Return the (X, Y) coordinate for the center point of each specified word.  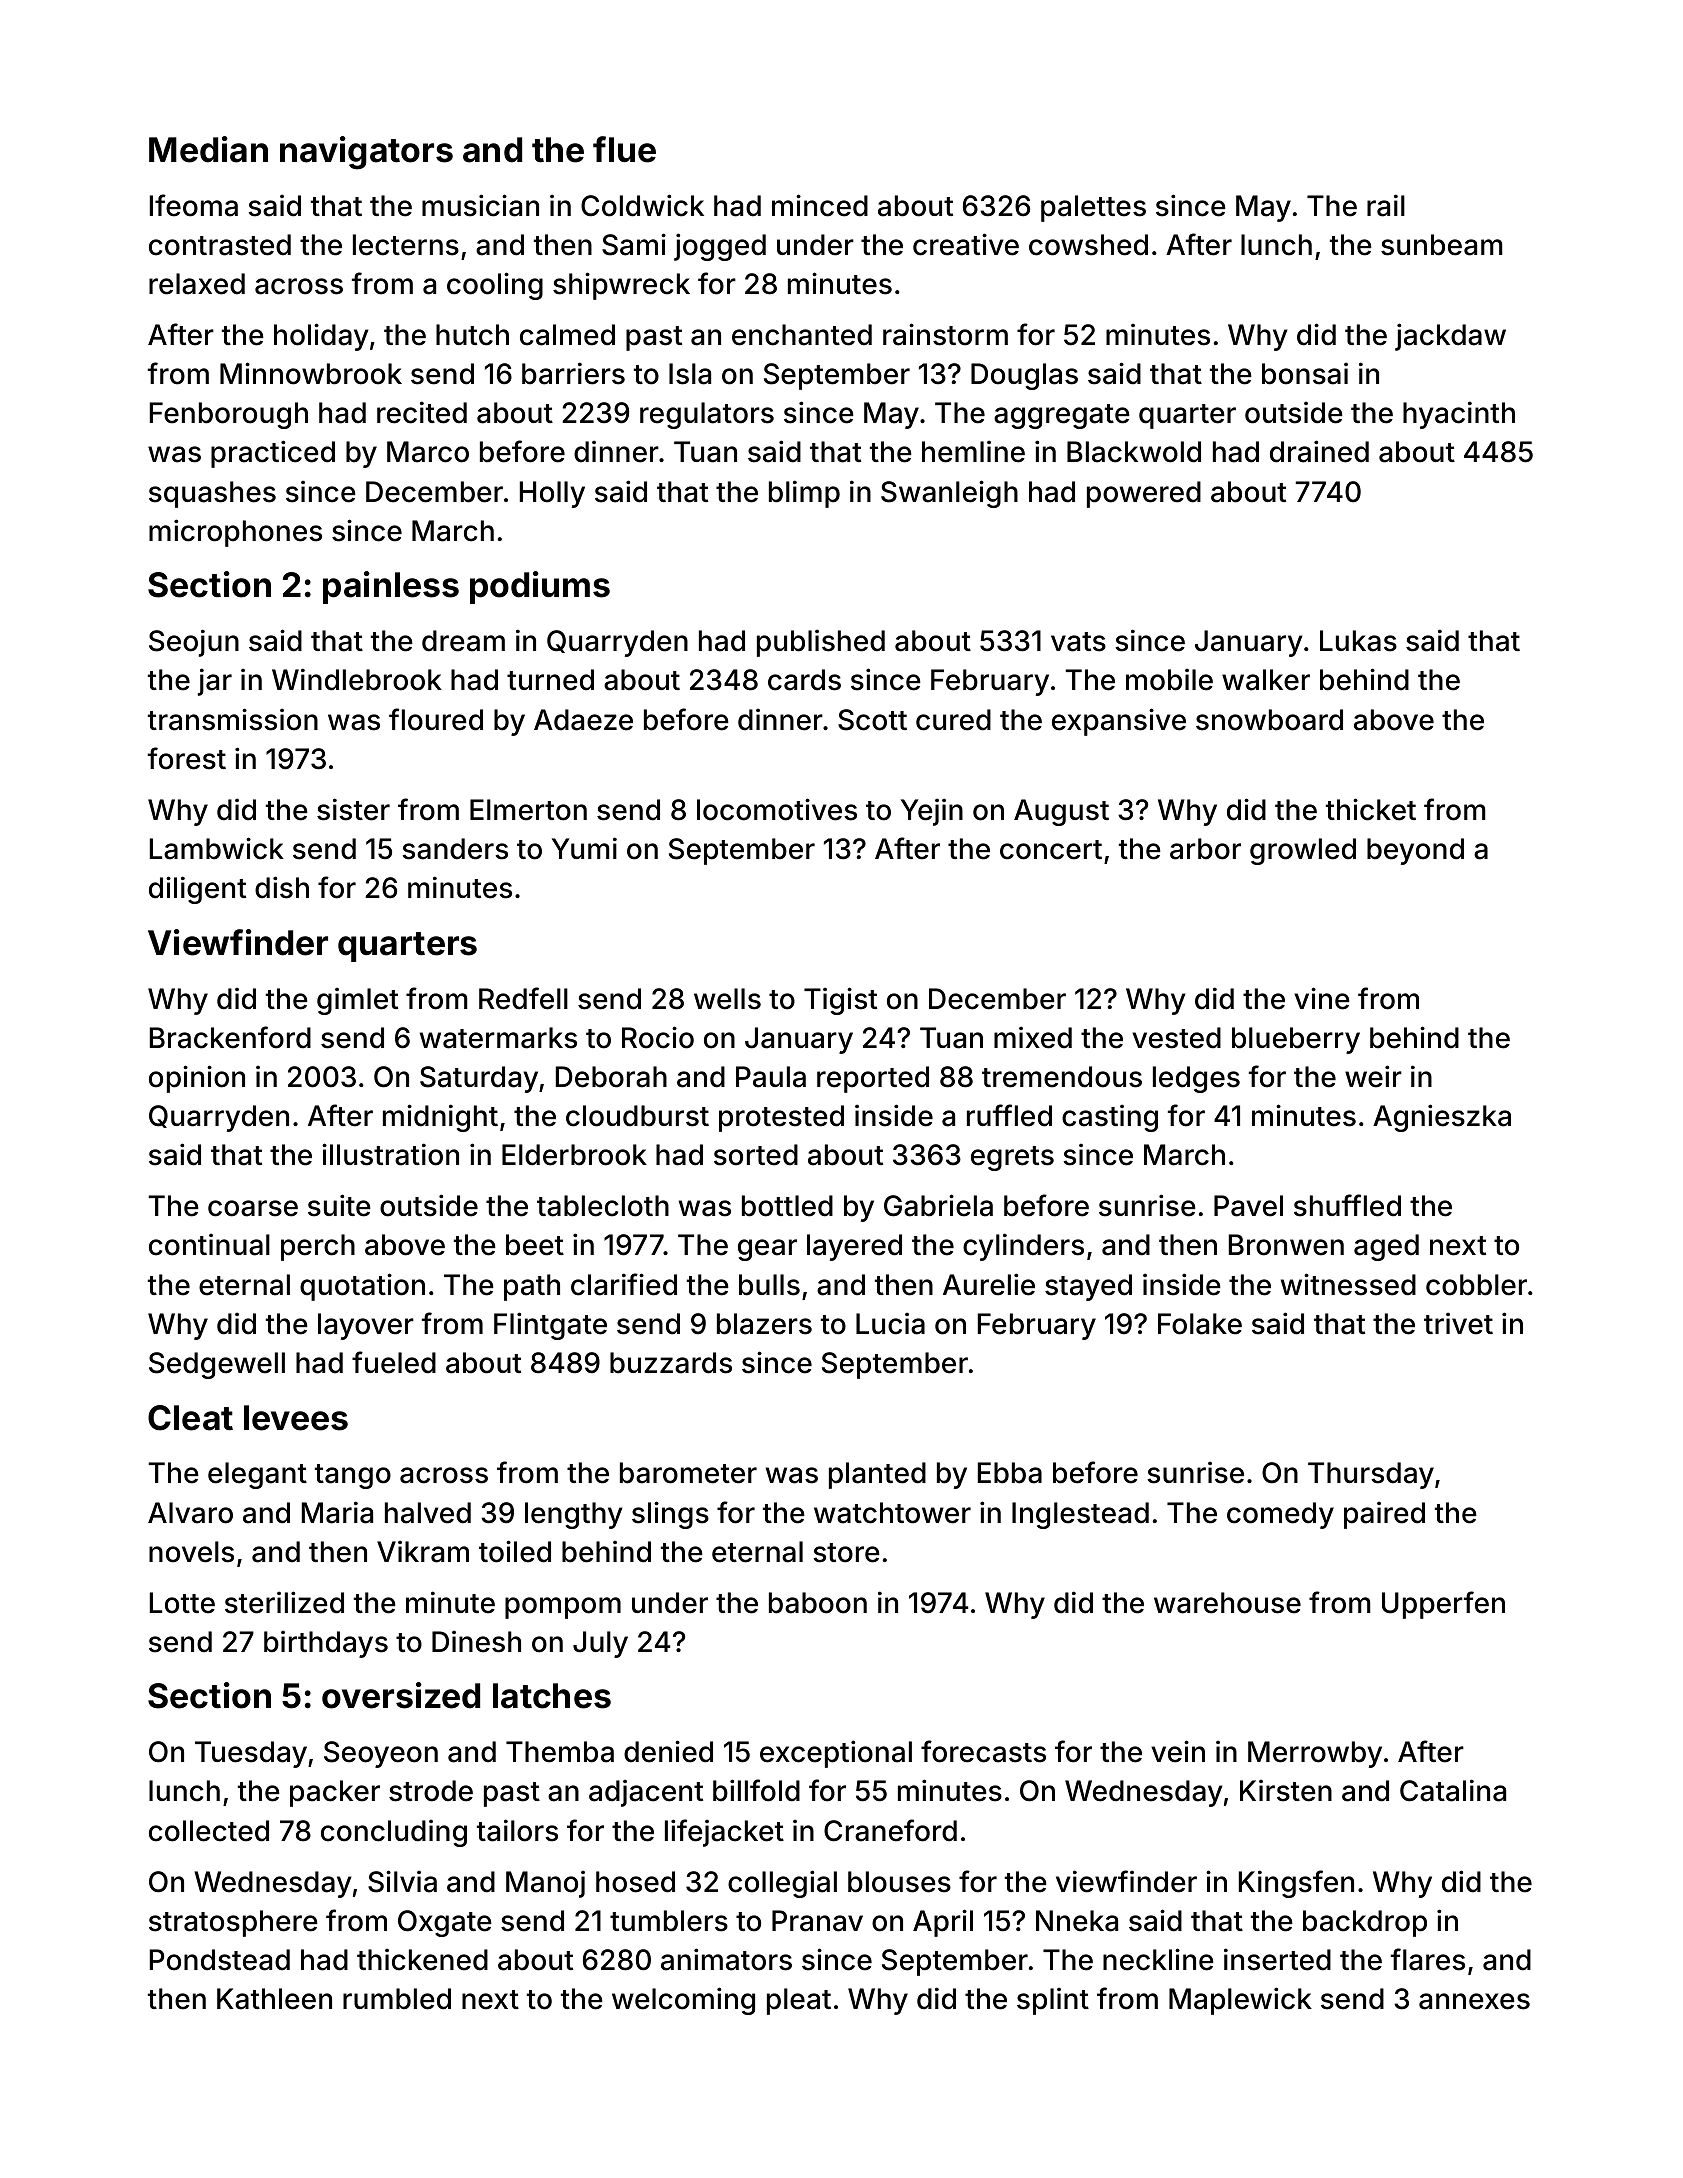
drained (1319, 451)
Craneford (890, 1830)
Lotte (182, 1603)
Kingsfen (1296, 1884)
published (821, 643)
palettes (1093, 208)
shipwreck (621, 286)
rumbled (397, 1999)
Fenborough (229, 415)
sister (353, 809)
